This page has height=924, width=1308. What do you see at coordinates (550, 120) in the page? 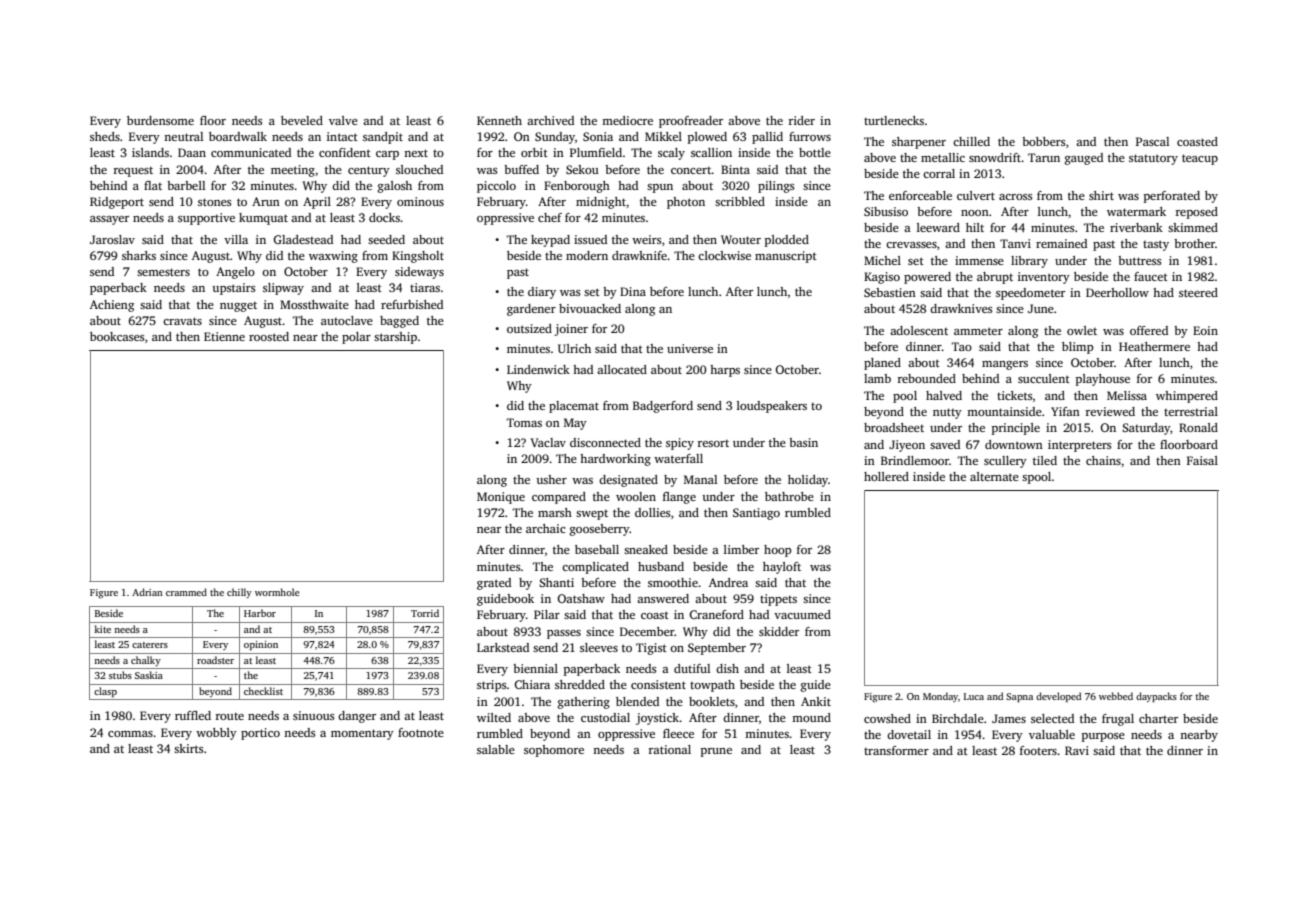
I see `archived` at bounding box center [550, 120].
